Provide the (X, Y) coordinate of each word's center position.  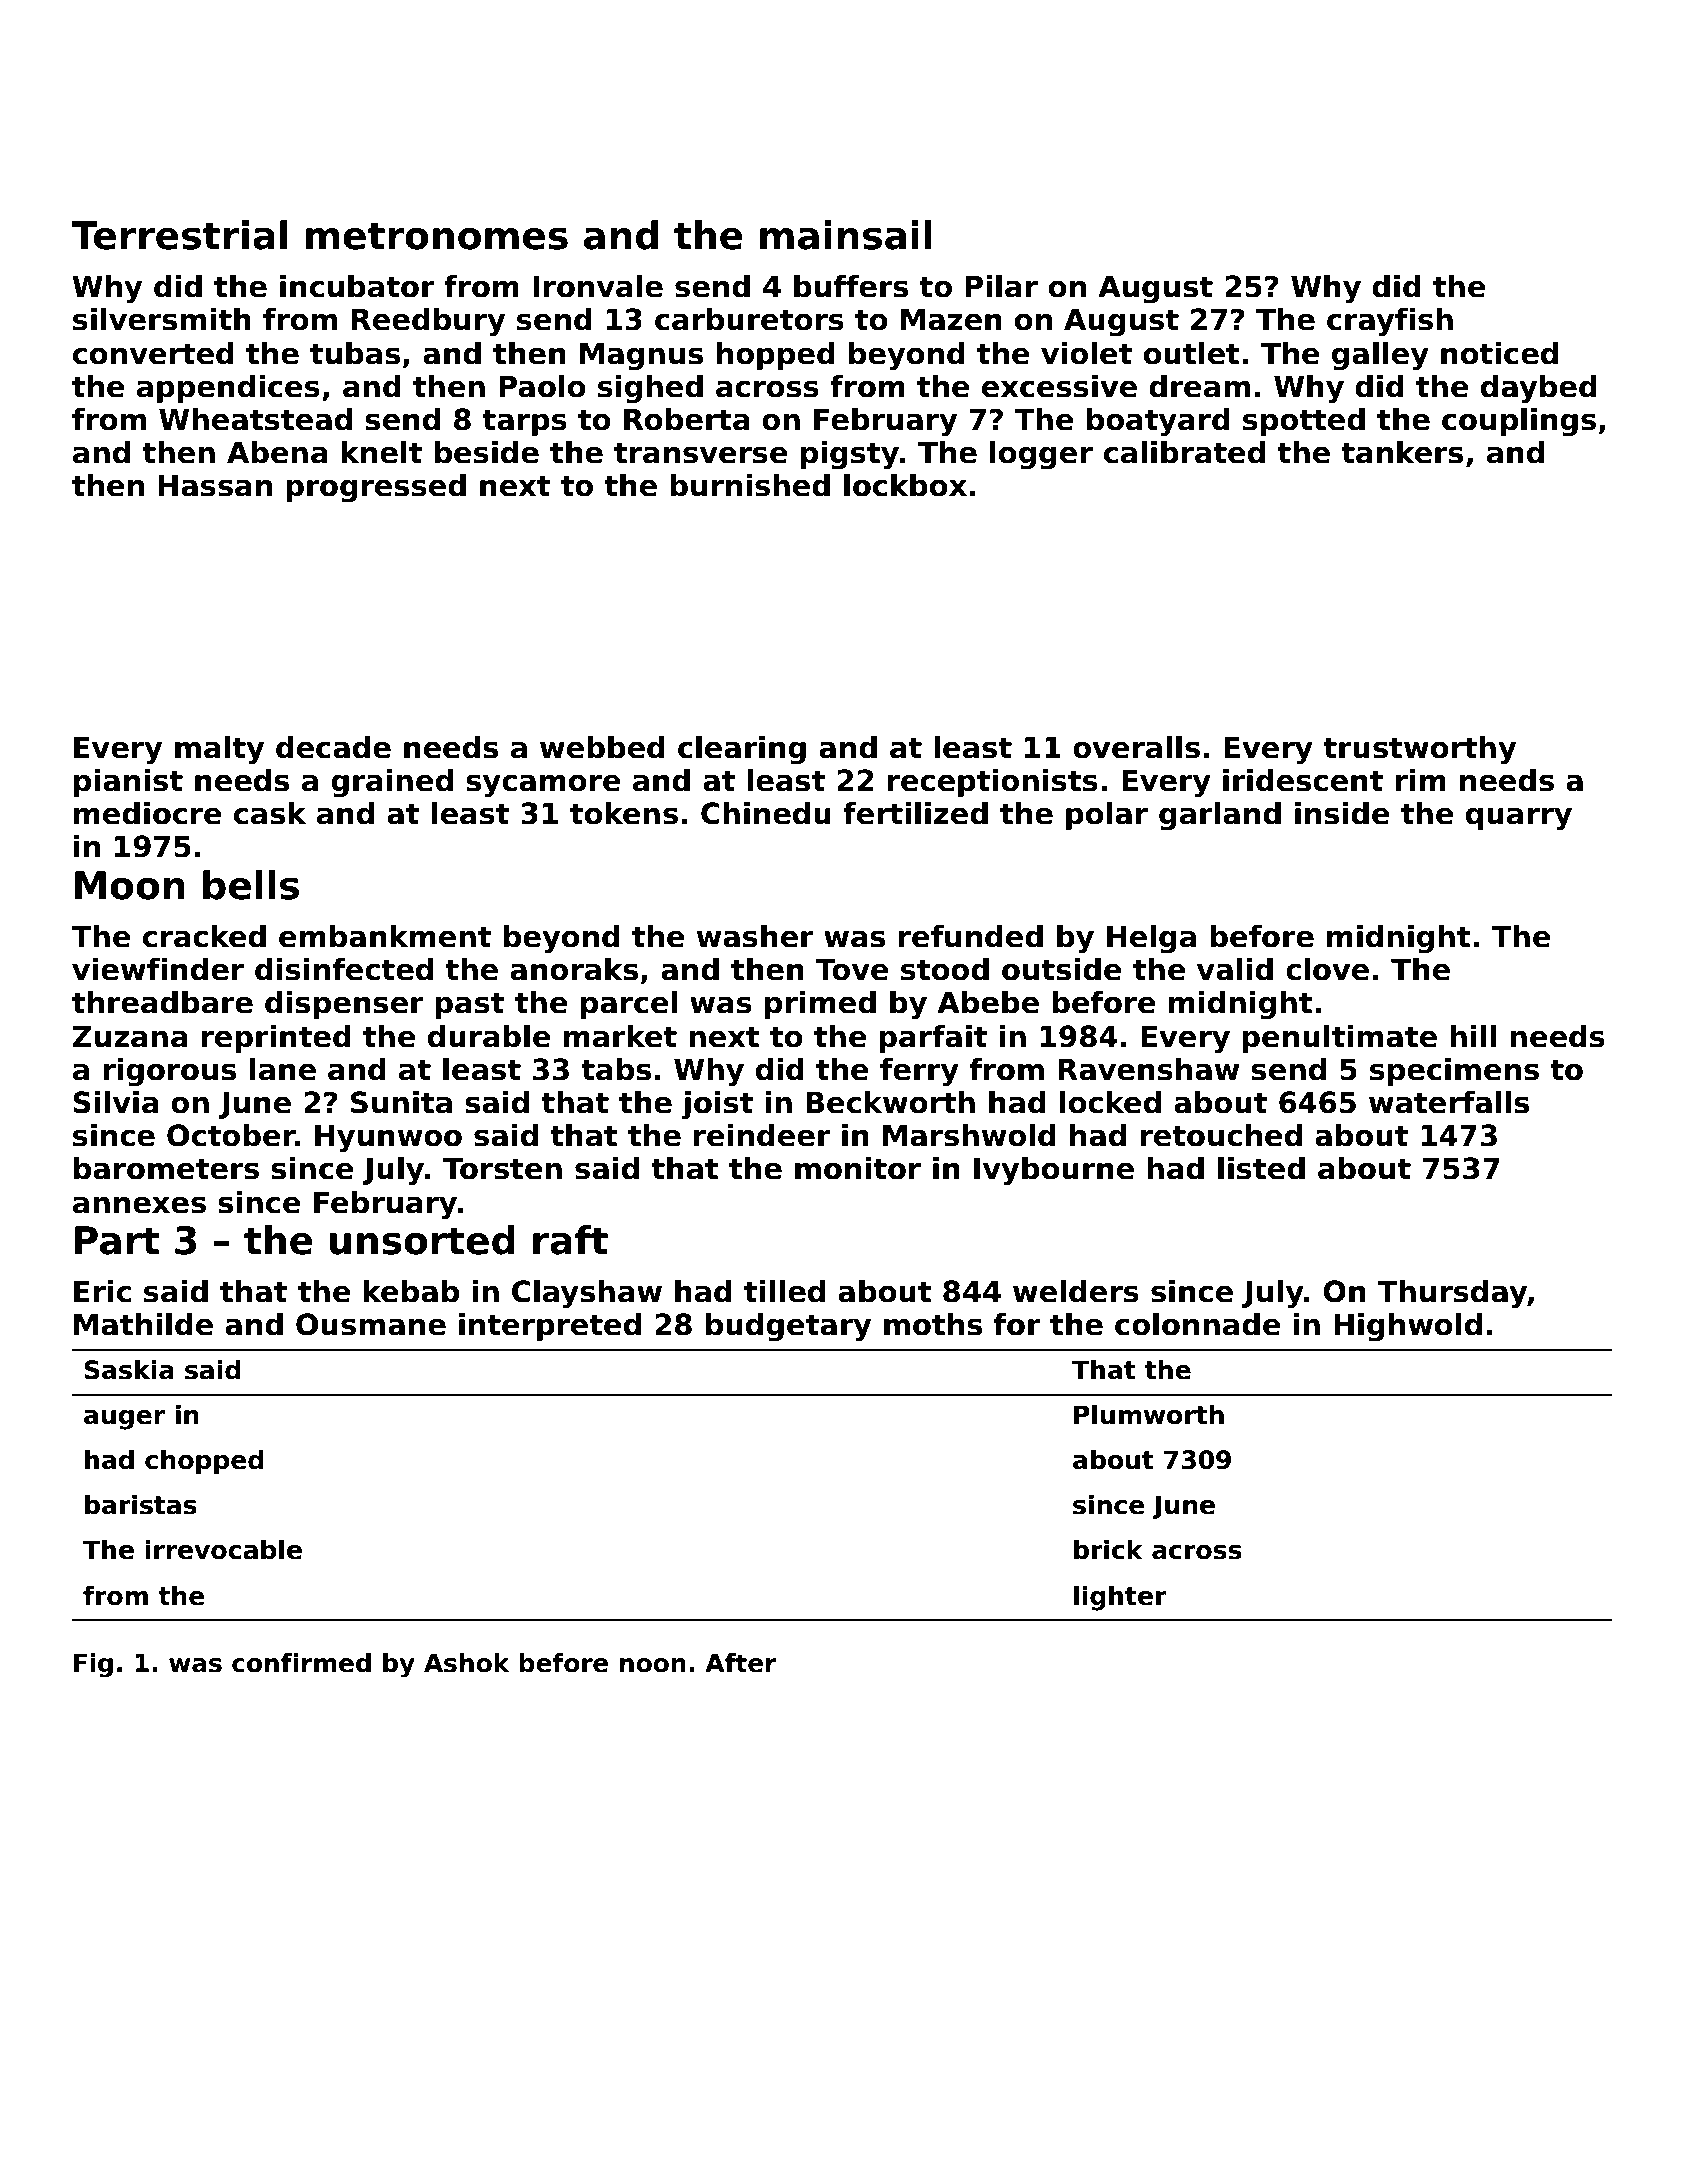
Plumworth (1149, 1414)
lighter (1120, 1598)
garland (1220, 816)
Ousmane (371, 1324)
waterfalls (1449, 1102)
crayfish (1390, 322)
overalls (1136, 747)
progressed (376, 488)
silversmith (162, 319)
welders (1076, 1291)
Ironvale (598, 286)
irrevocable (223, 1549)
